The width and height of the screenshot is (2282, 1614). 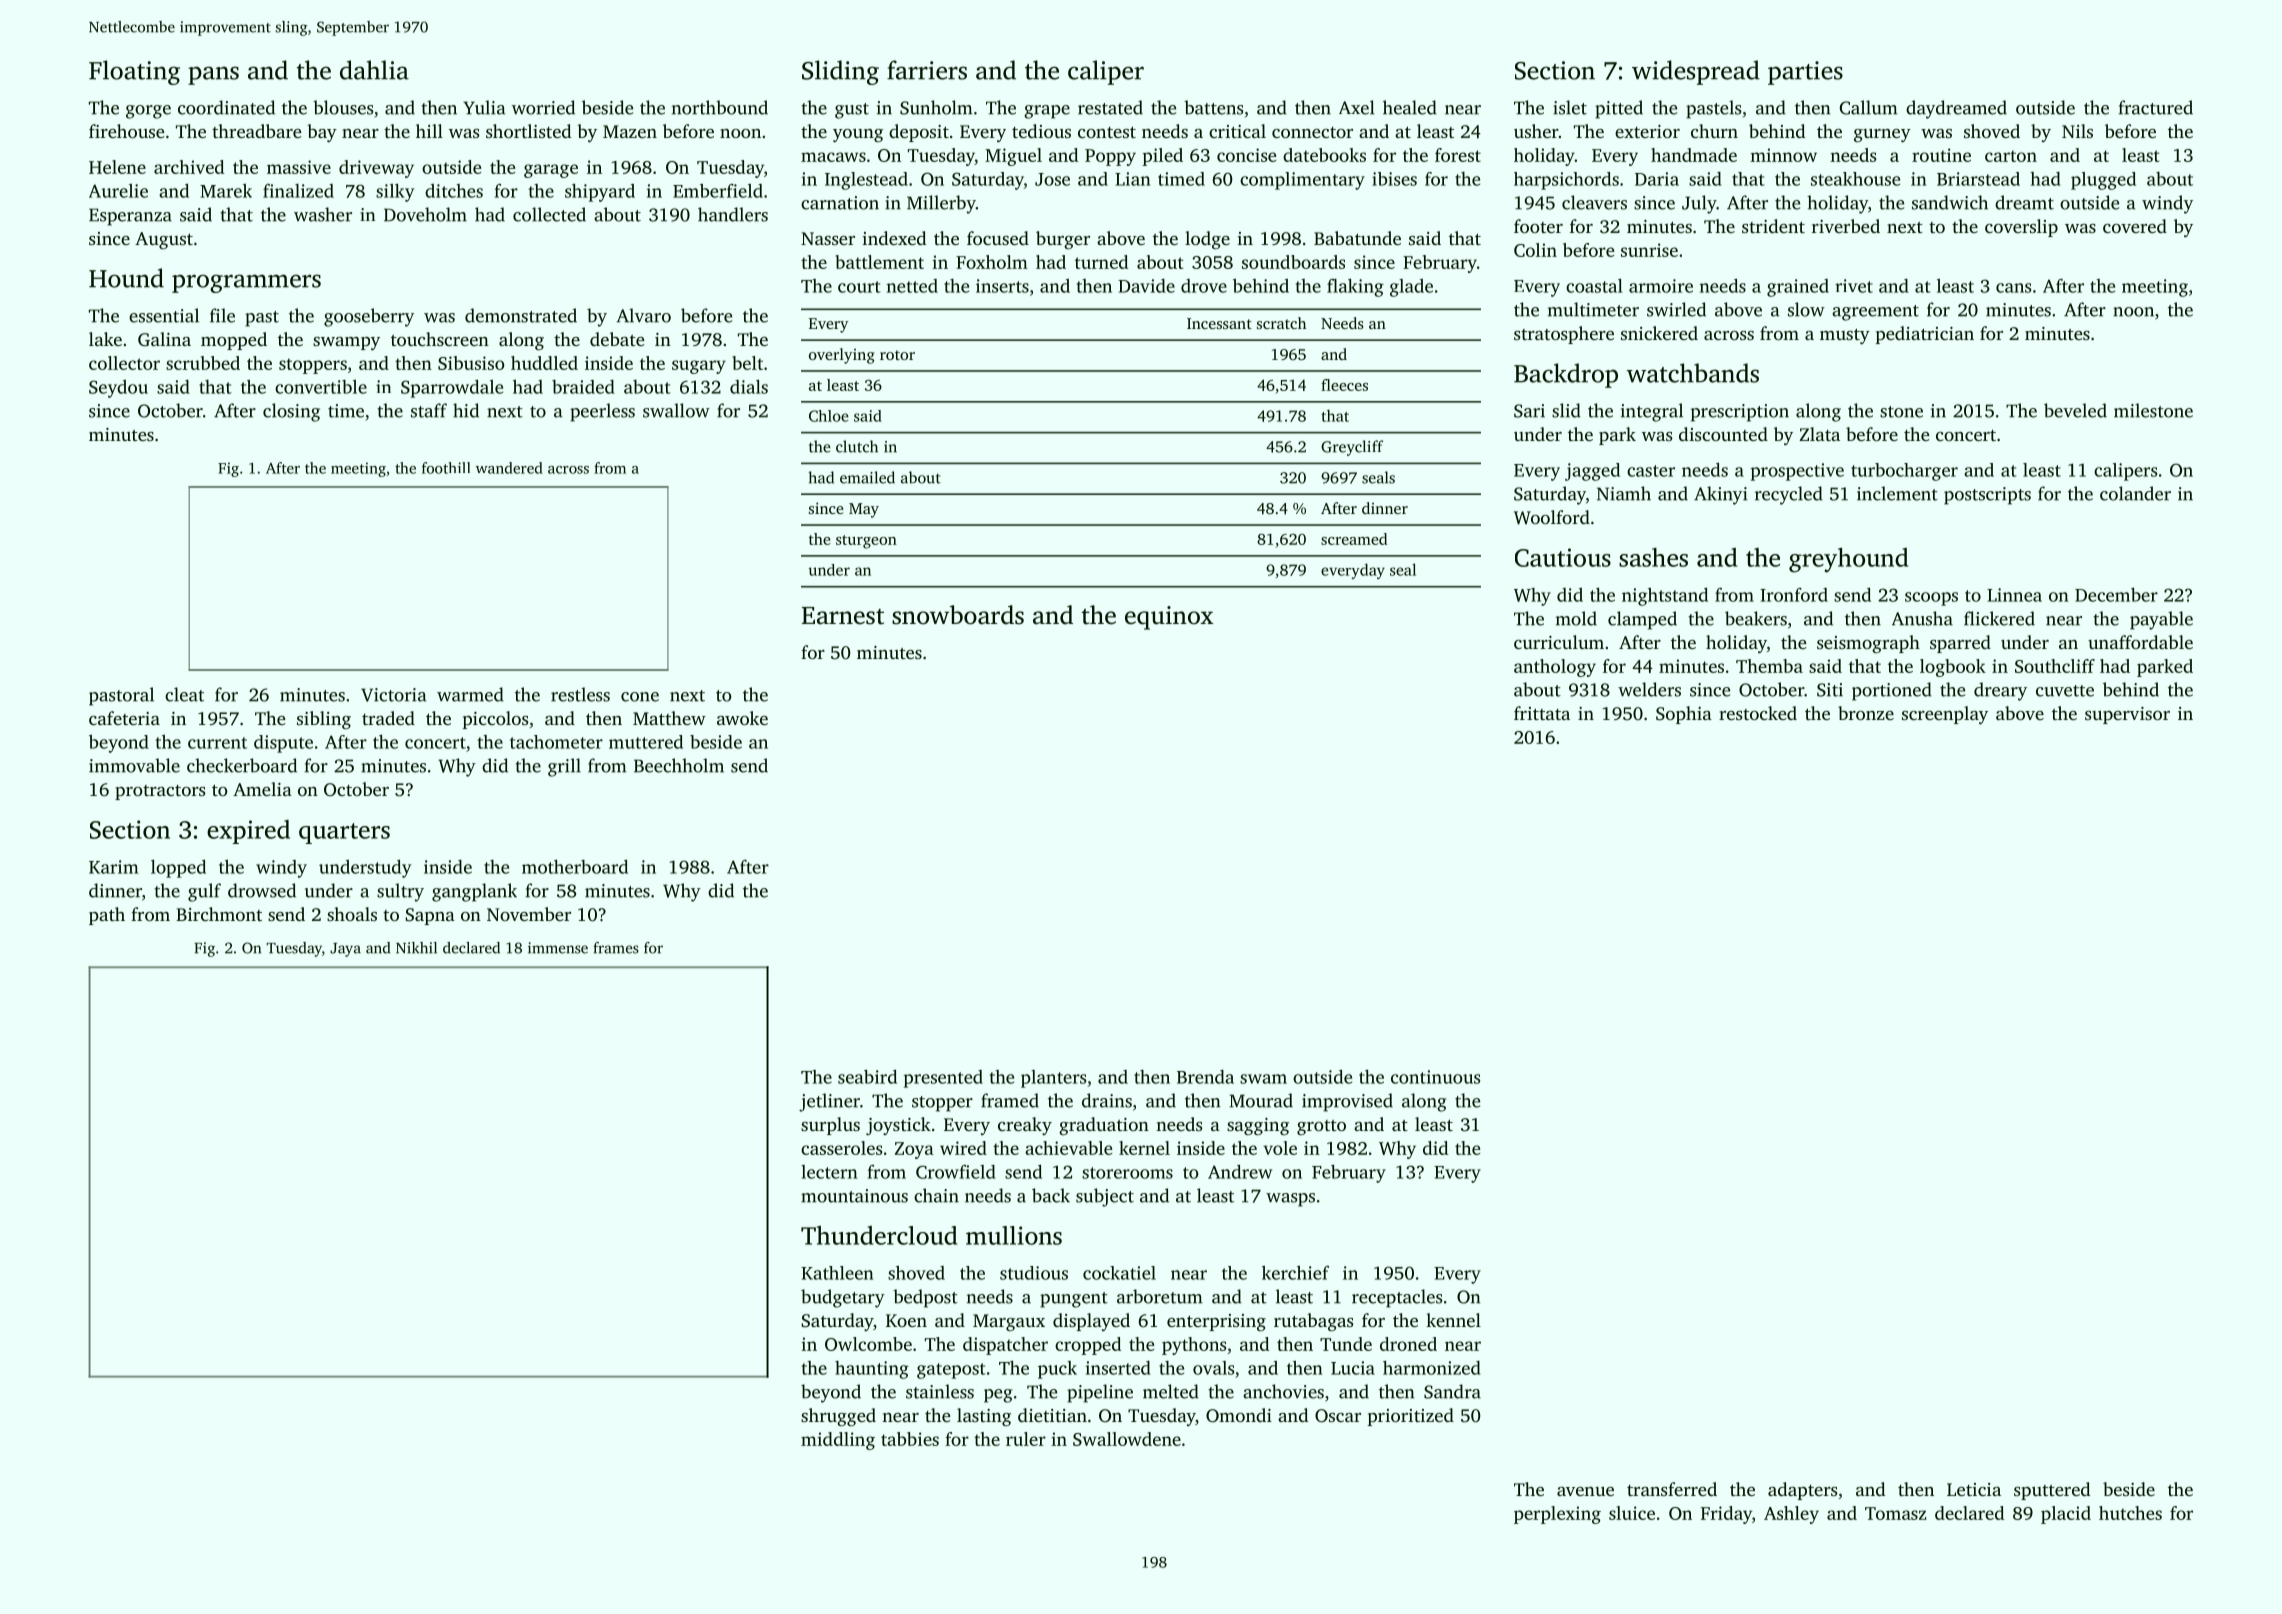 I want to click on farriers, so click(x=927, y=70).
